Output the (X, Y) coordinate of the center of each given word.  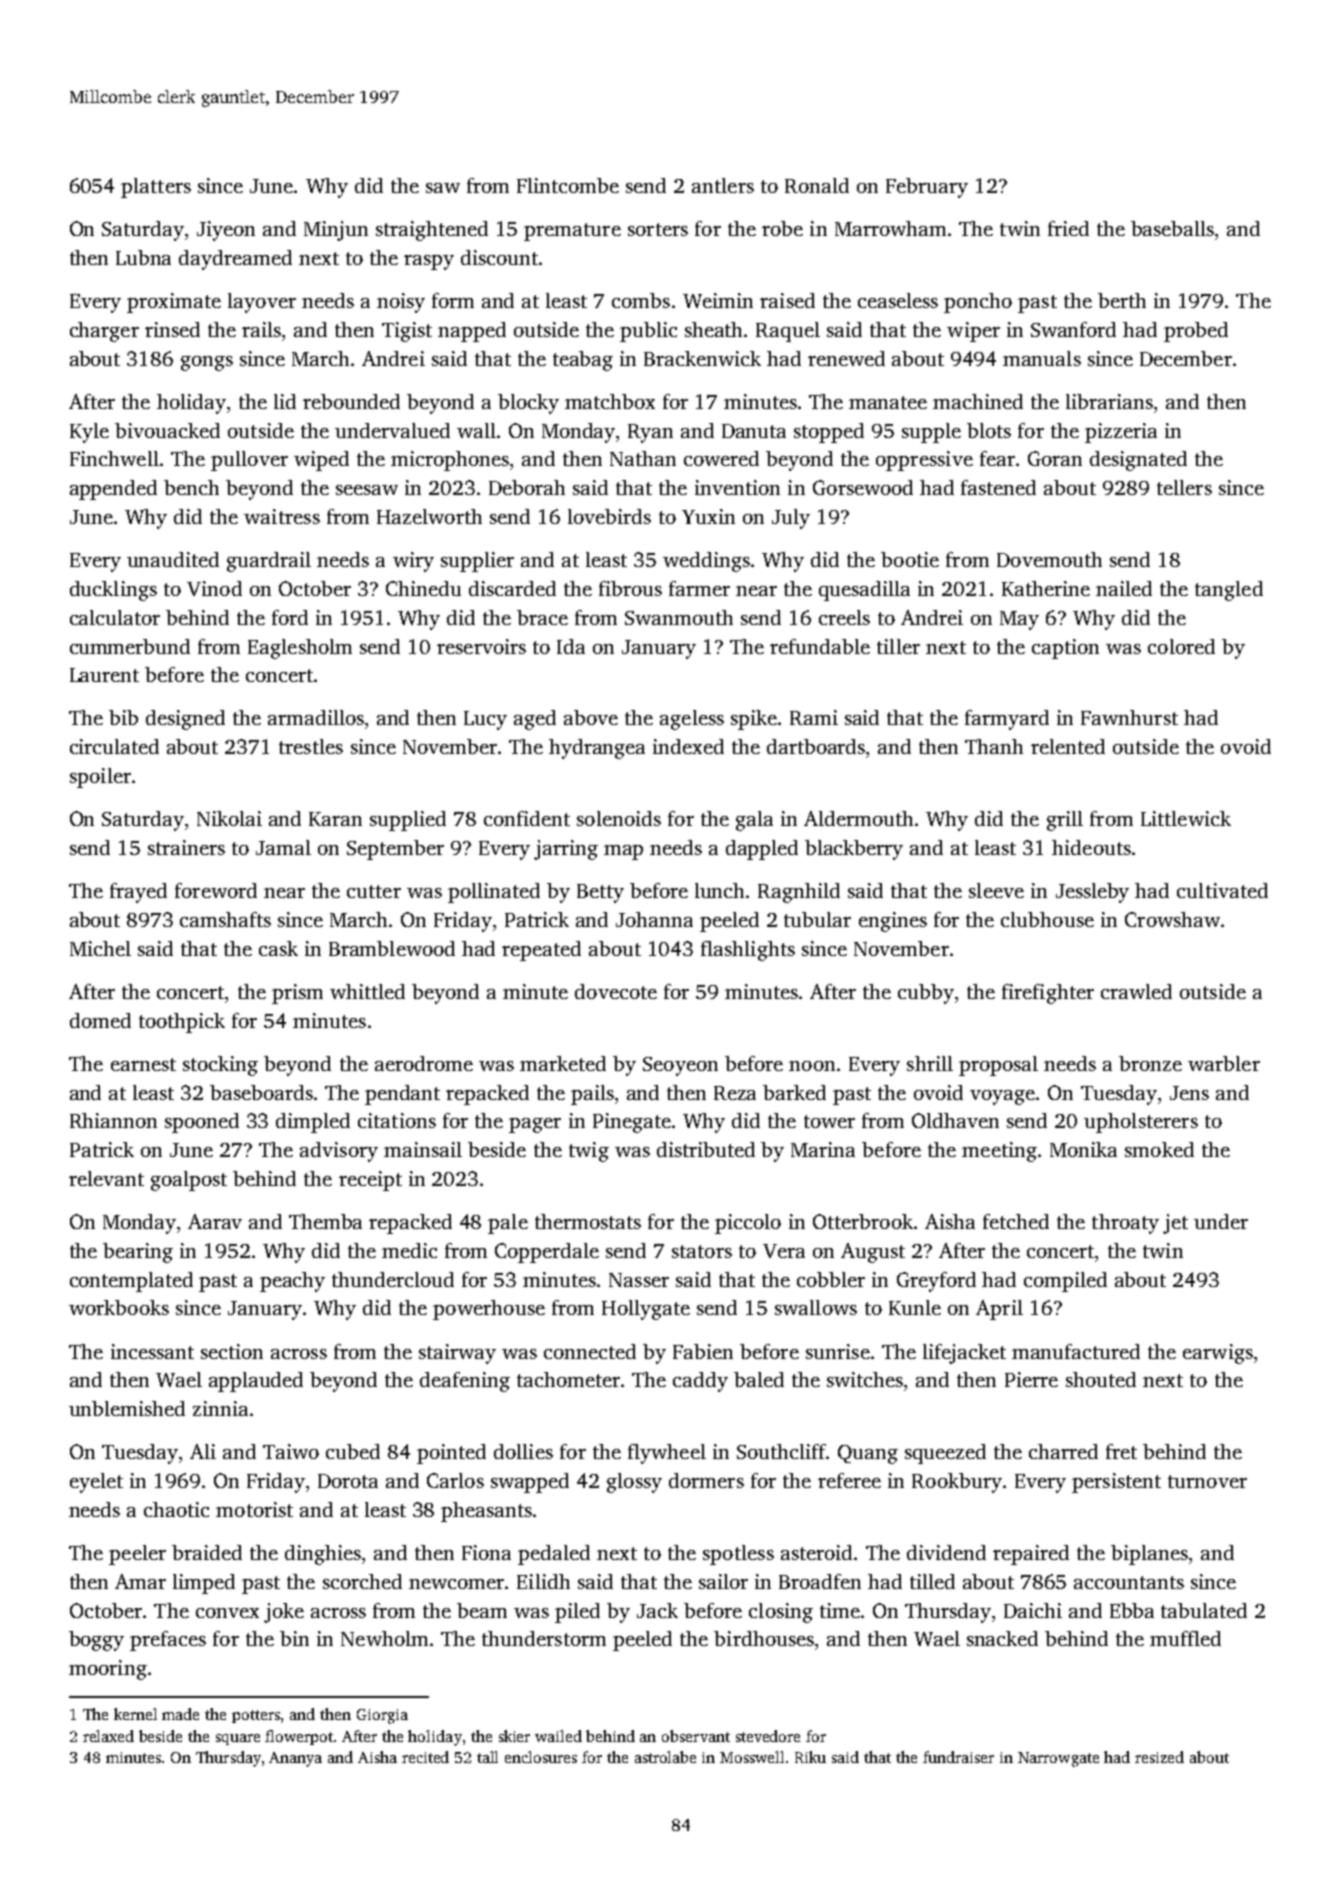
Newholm (384, 1638)
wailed (558, 1736)
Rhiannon (113, 1120)
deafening (465, 1382)
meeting (999, 1152)
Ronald (817, 185)
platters (156, 188)
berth (1122, 300)
